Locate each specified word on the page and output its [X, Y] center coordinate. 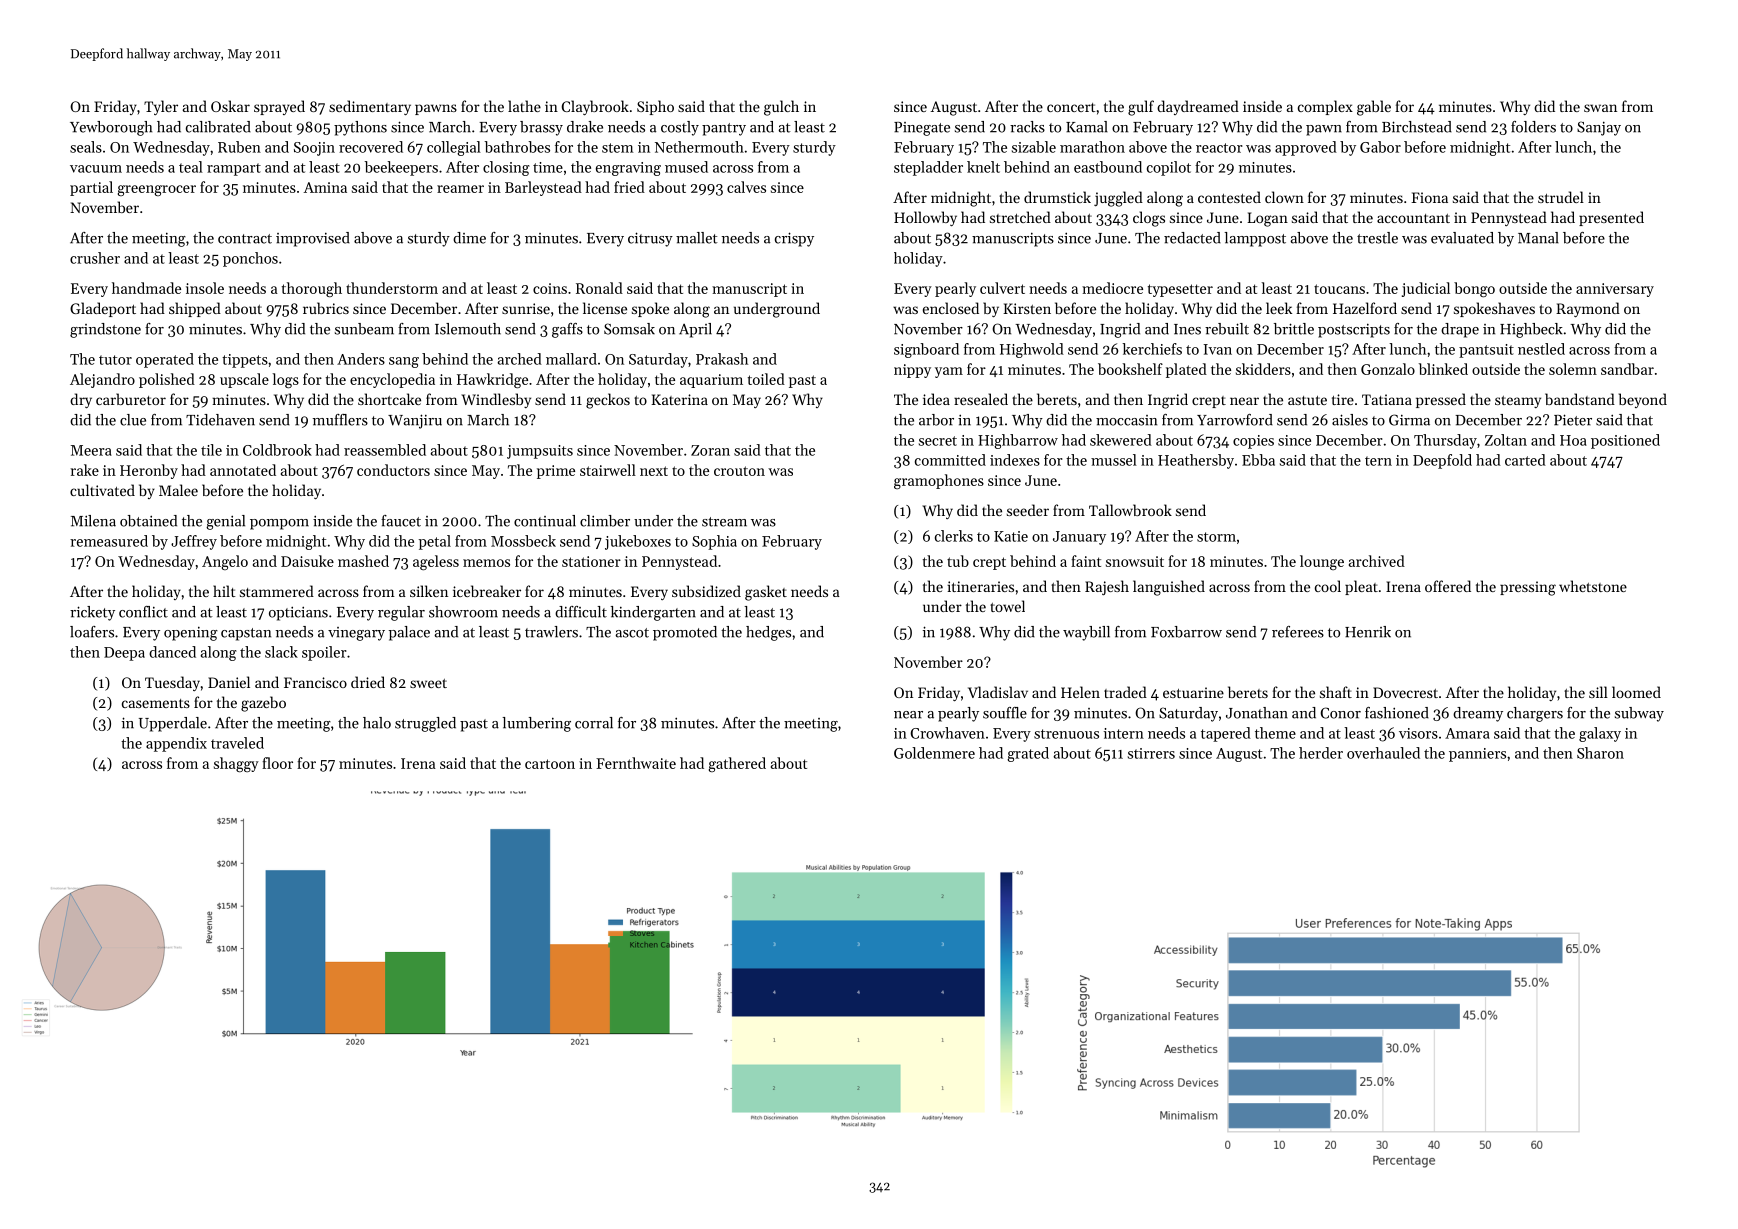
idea [936, 399]
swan [1600, 108]
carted [1525, 460]
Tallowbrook [1130, 510]
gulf [1141, 108]
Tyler [161, 107]
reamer [460, 189]
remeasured [109, 541]
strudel [1561, 197]
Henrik [1368, 632]
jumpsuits [540, 452]
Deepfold [1442, 461]
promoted [685, 633]
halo [377, 723]
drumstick [1057, 197]
